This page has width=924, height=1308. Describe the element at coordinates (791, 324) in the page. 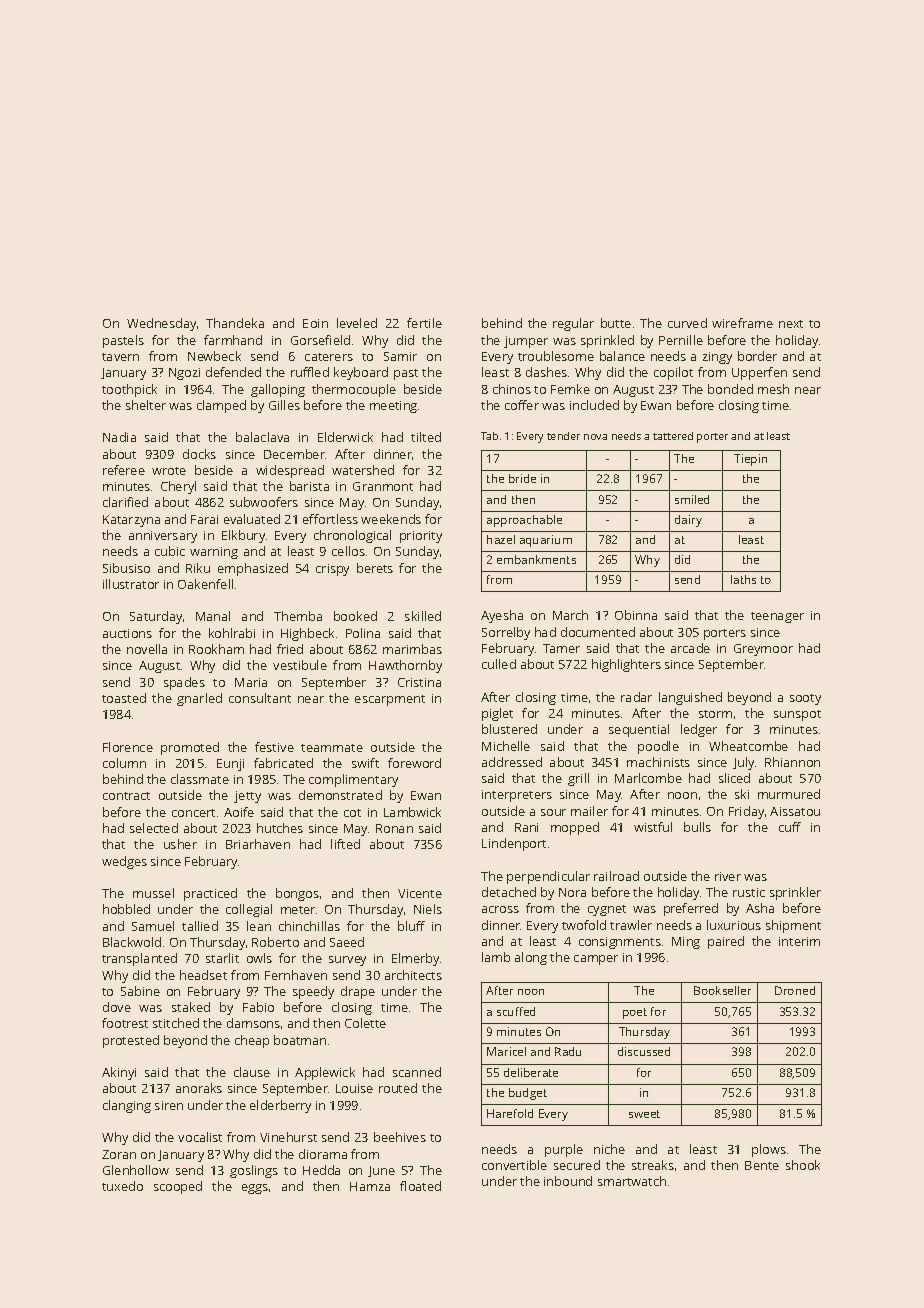

I see `next` at that location.
